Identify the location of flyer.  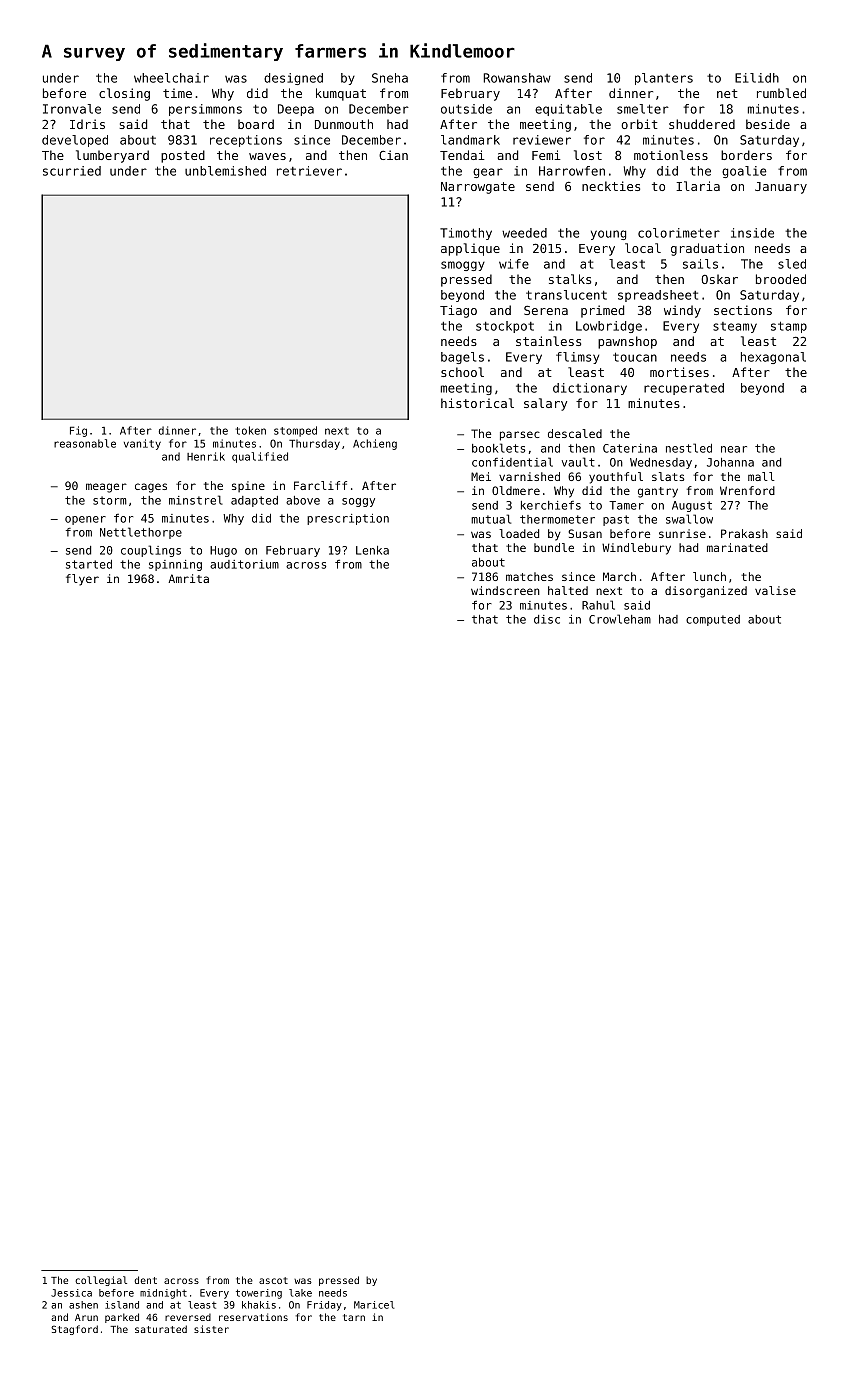
(82, 580).
